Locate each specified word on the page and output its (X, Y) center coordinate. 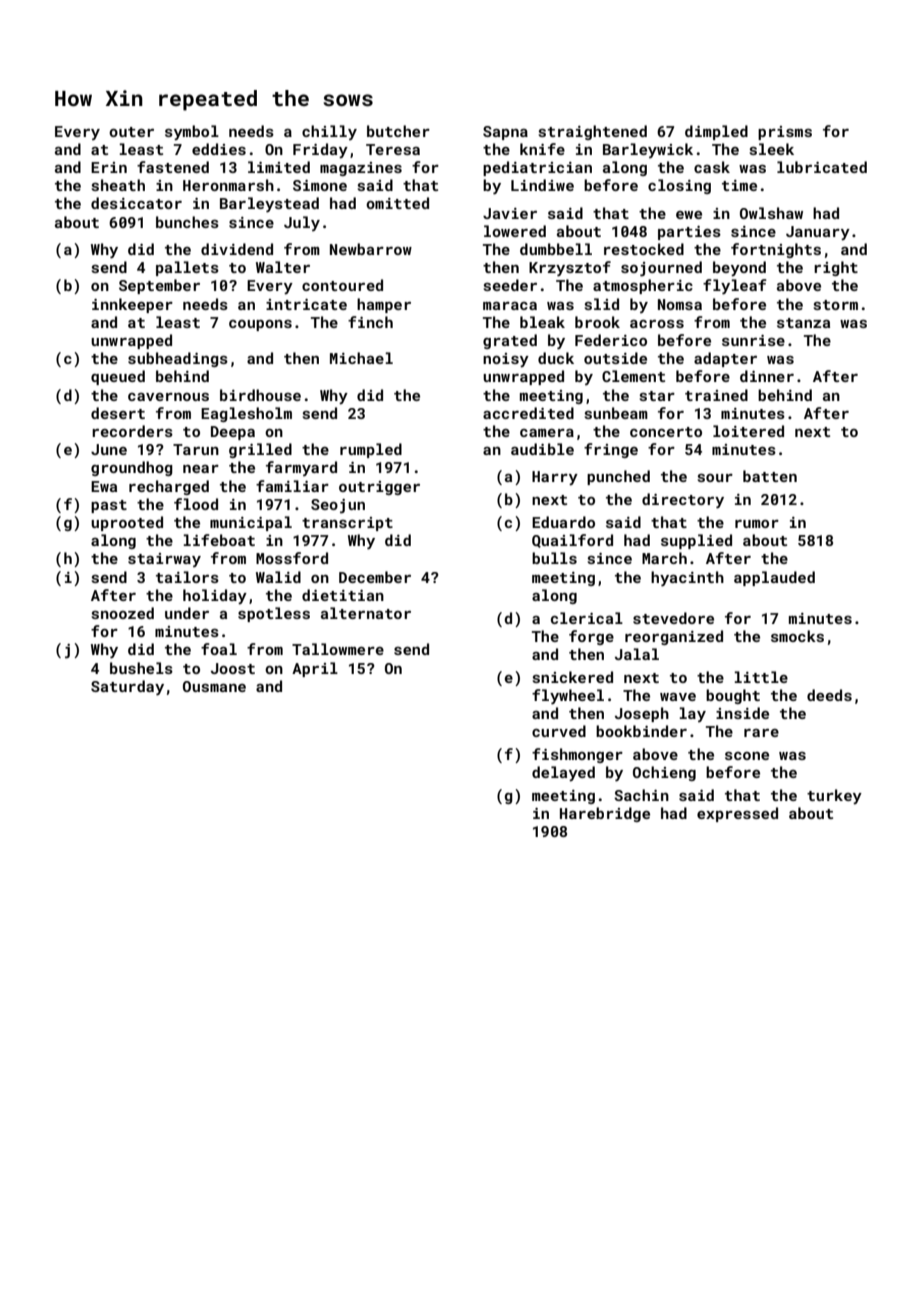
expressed (737, 814)
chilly (329, 132)
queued (118, 377)
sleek (771, 149)
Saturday (127, 688)
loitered (748, 431)
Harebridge (605, 814)
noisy (506, 360)
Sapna (505, 133)
